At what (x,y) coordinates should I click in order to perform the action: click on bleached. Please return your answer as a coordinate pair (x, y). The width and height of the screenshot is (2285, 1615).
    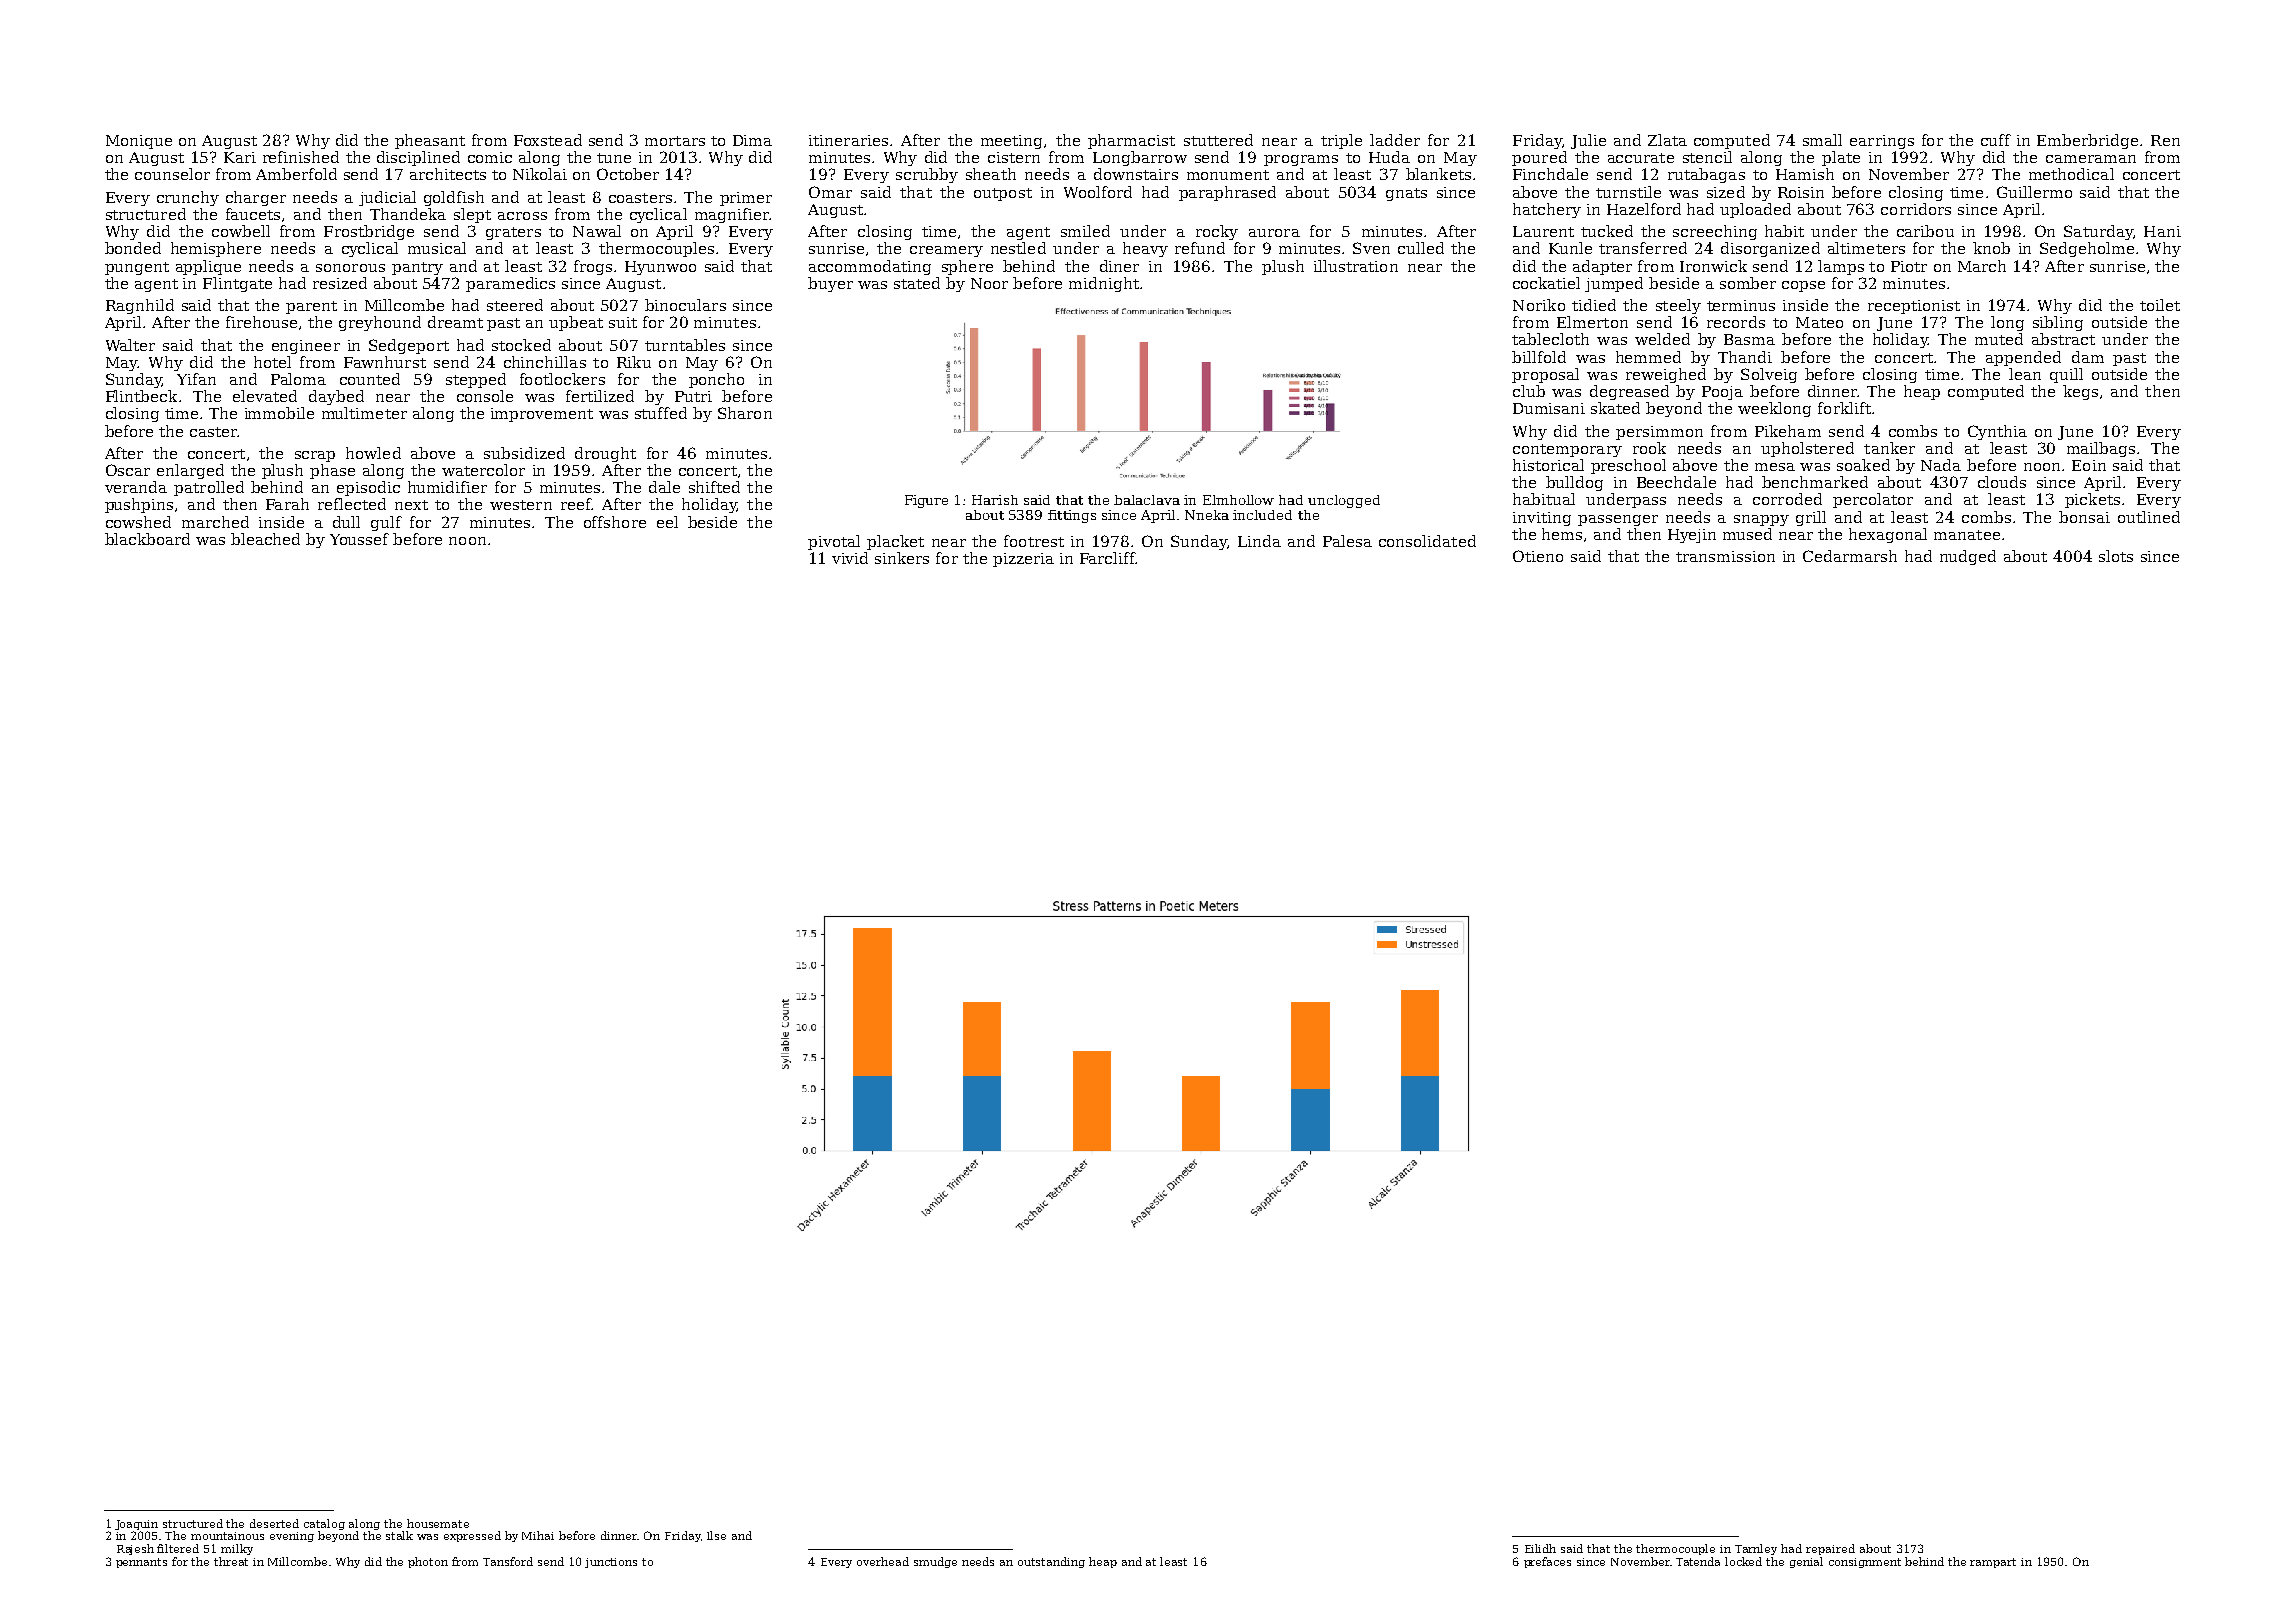
    Looking at the image, I should click on (265, 539).
